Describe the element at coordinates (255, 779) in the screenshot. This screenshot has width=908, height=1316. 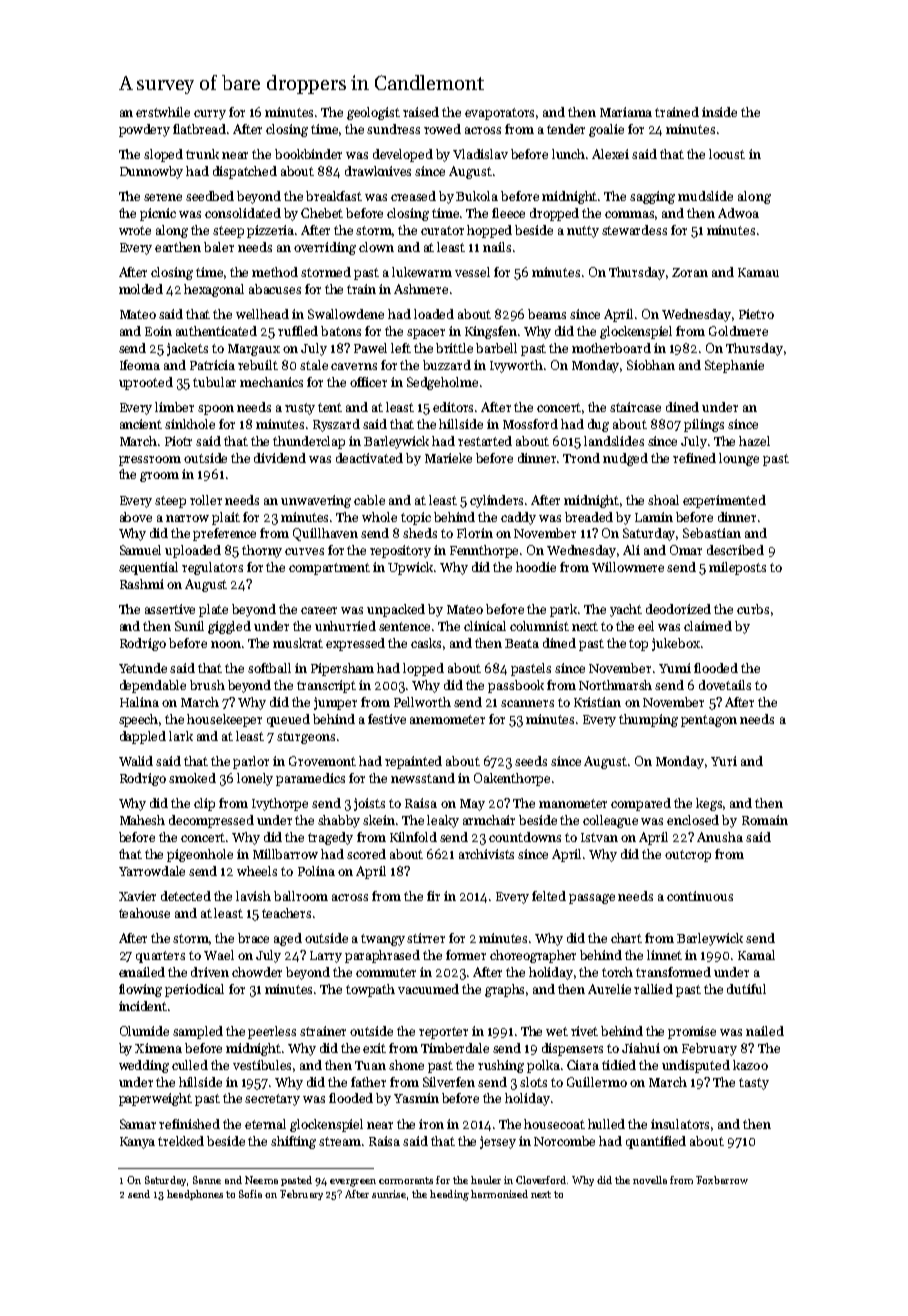
I see `lonely` at that location.
